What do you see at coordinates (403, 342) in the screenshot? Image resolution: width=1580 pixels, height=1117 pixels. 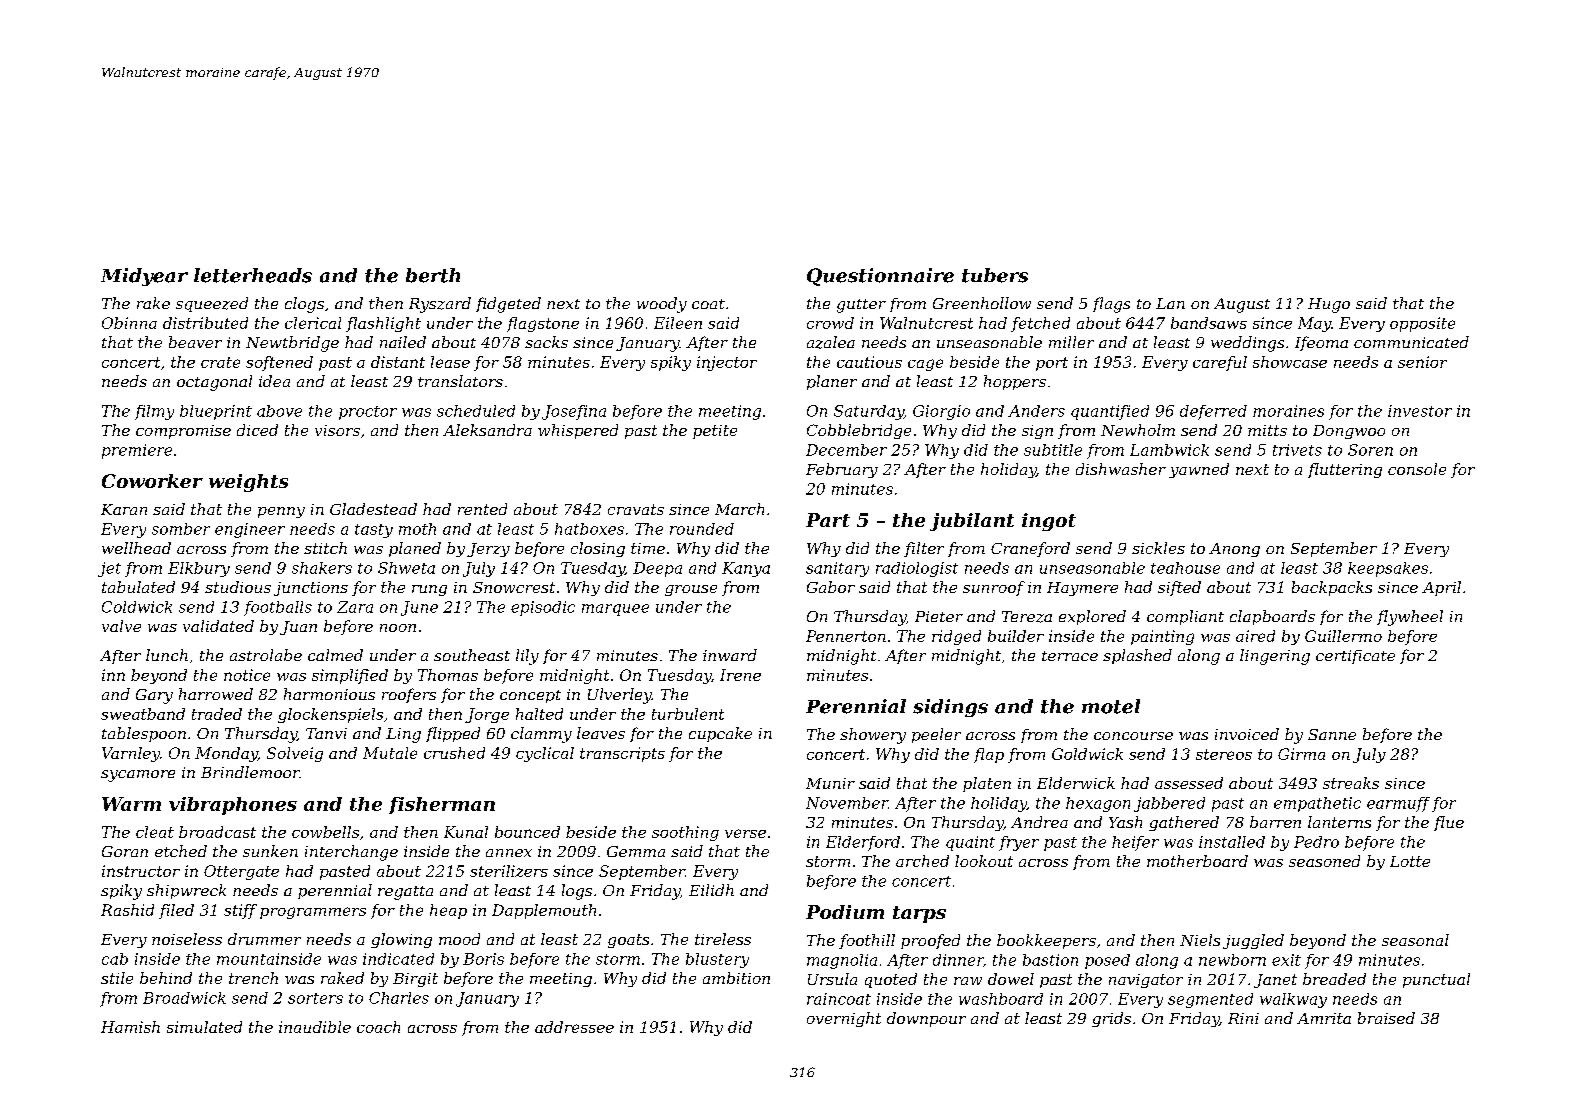 I see `nailed` at bounding box center [403, 342].
